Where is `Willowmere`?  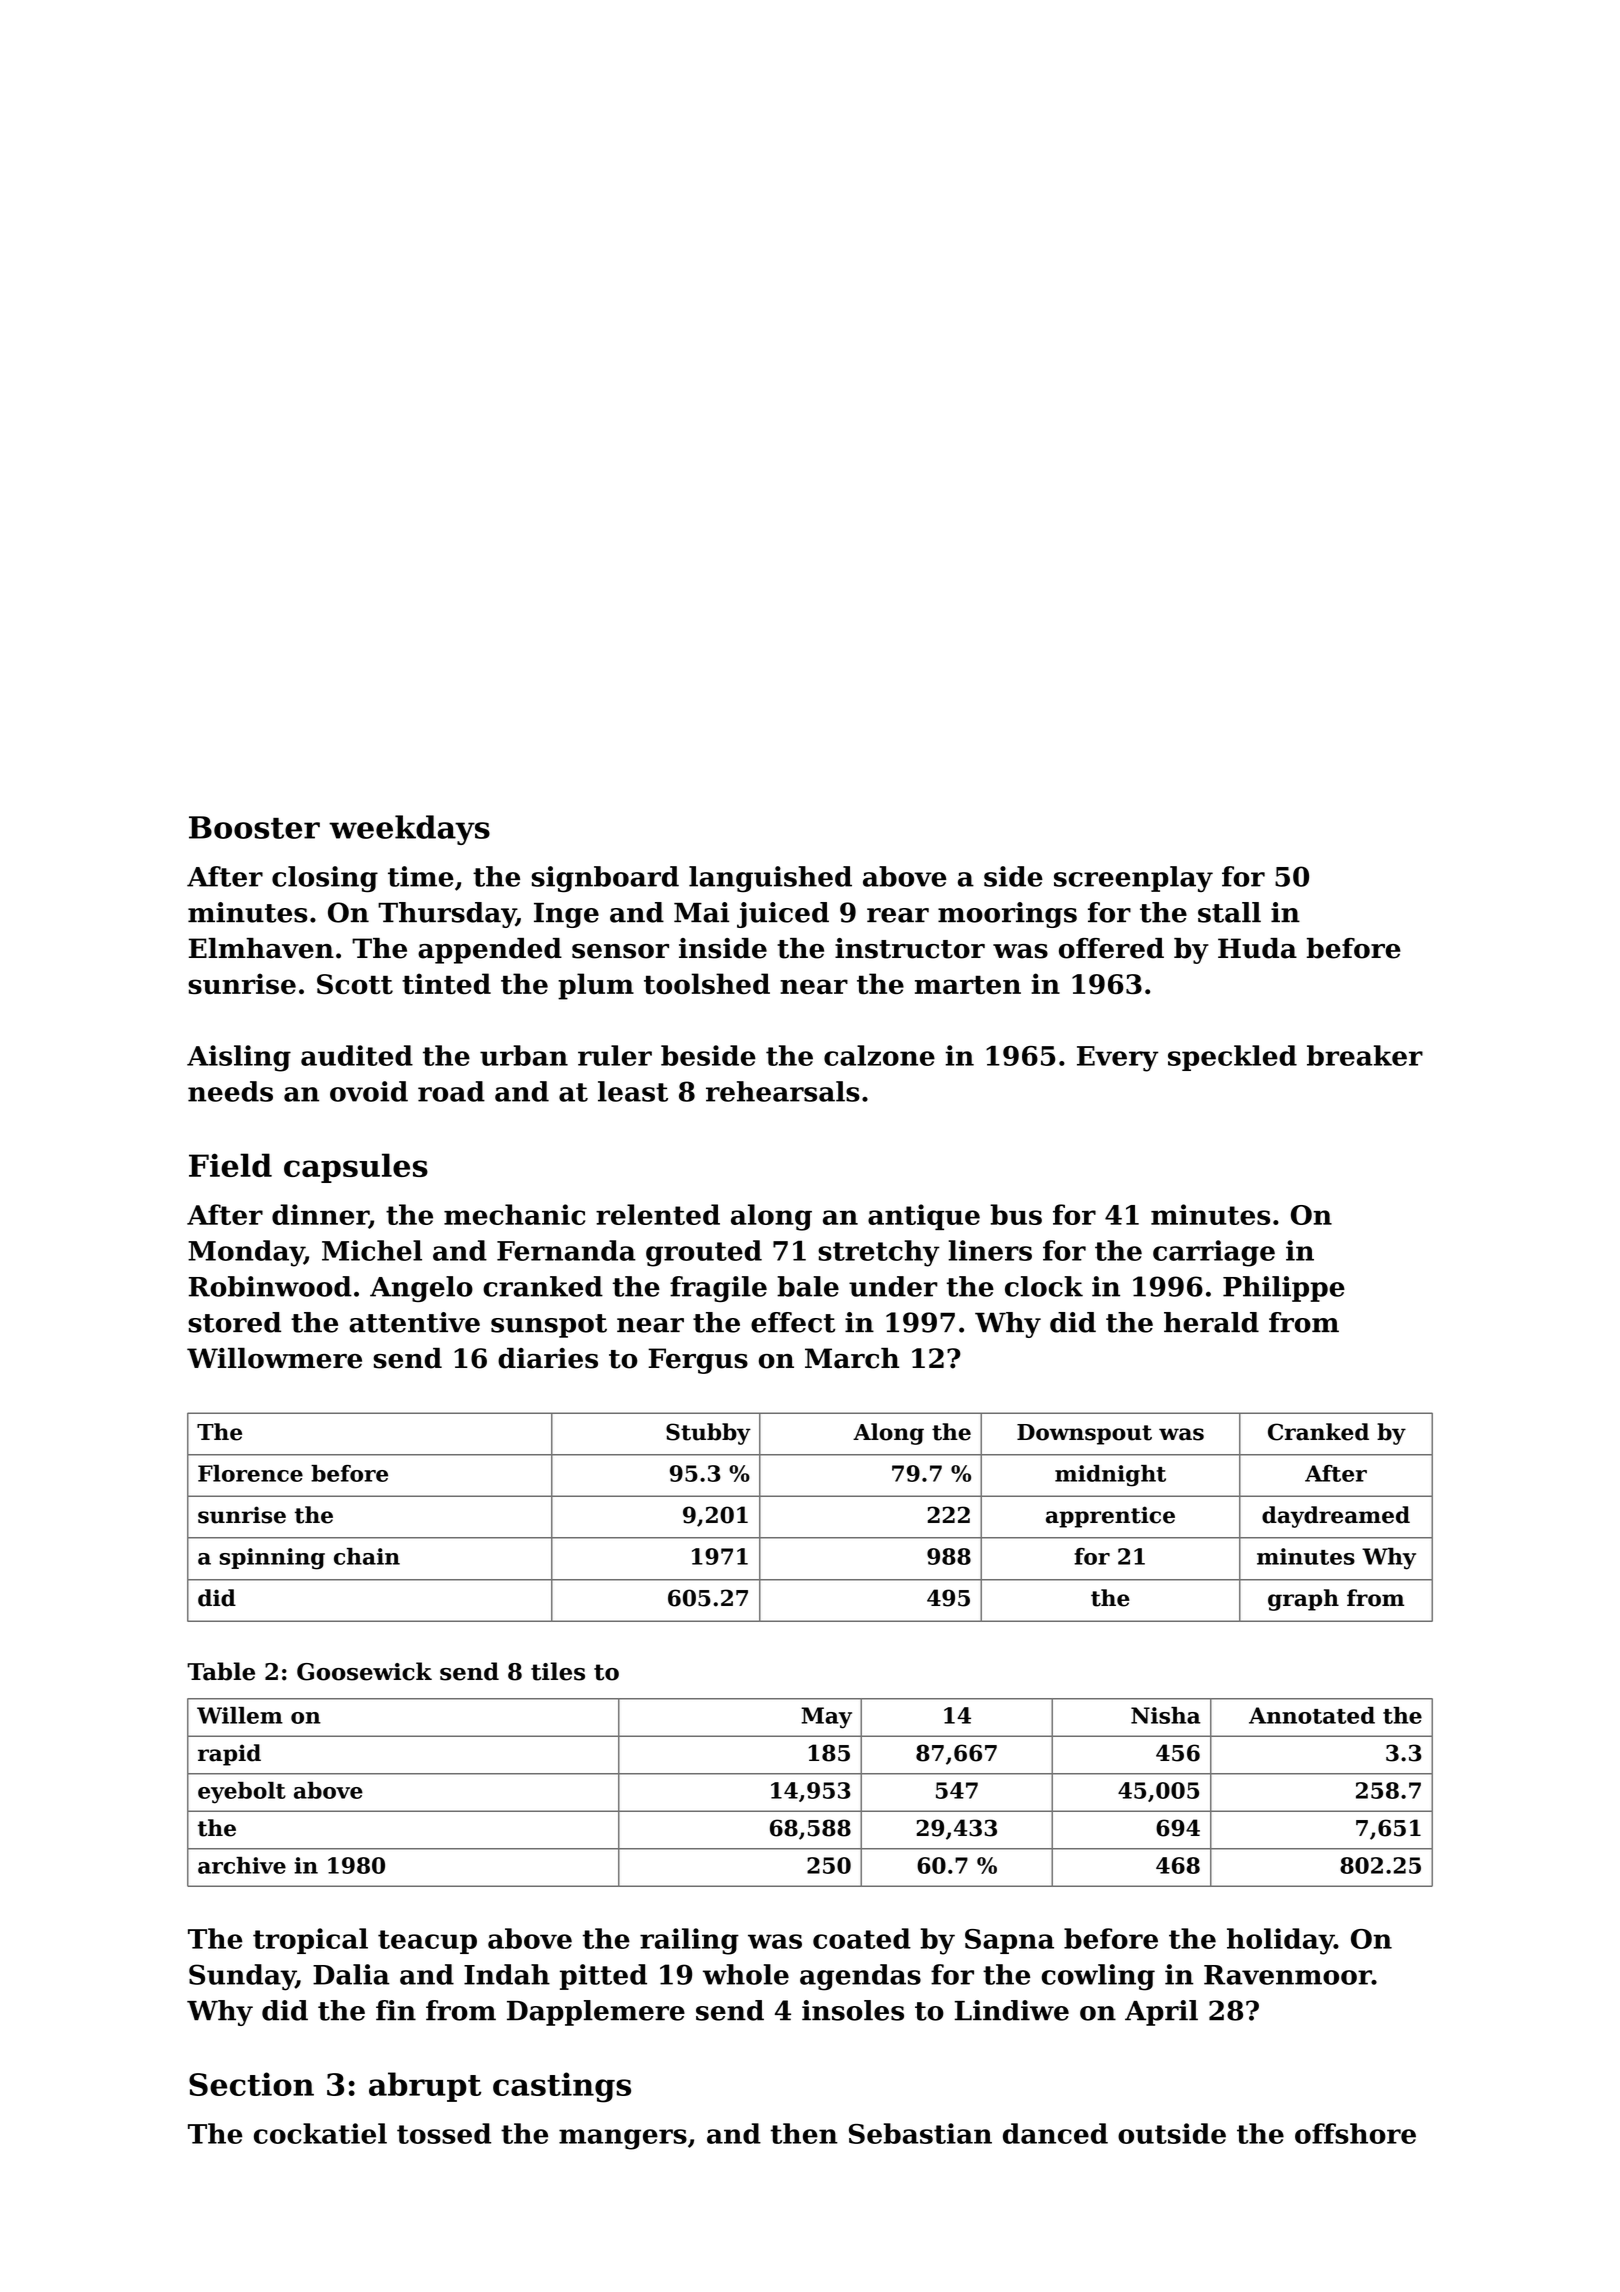
Willowmere is located at coordinates (274, 1358).
